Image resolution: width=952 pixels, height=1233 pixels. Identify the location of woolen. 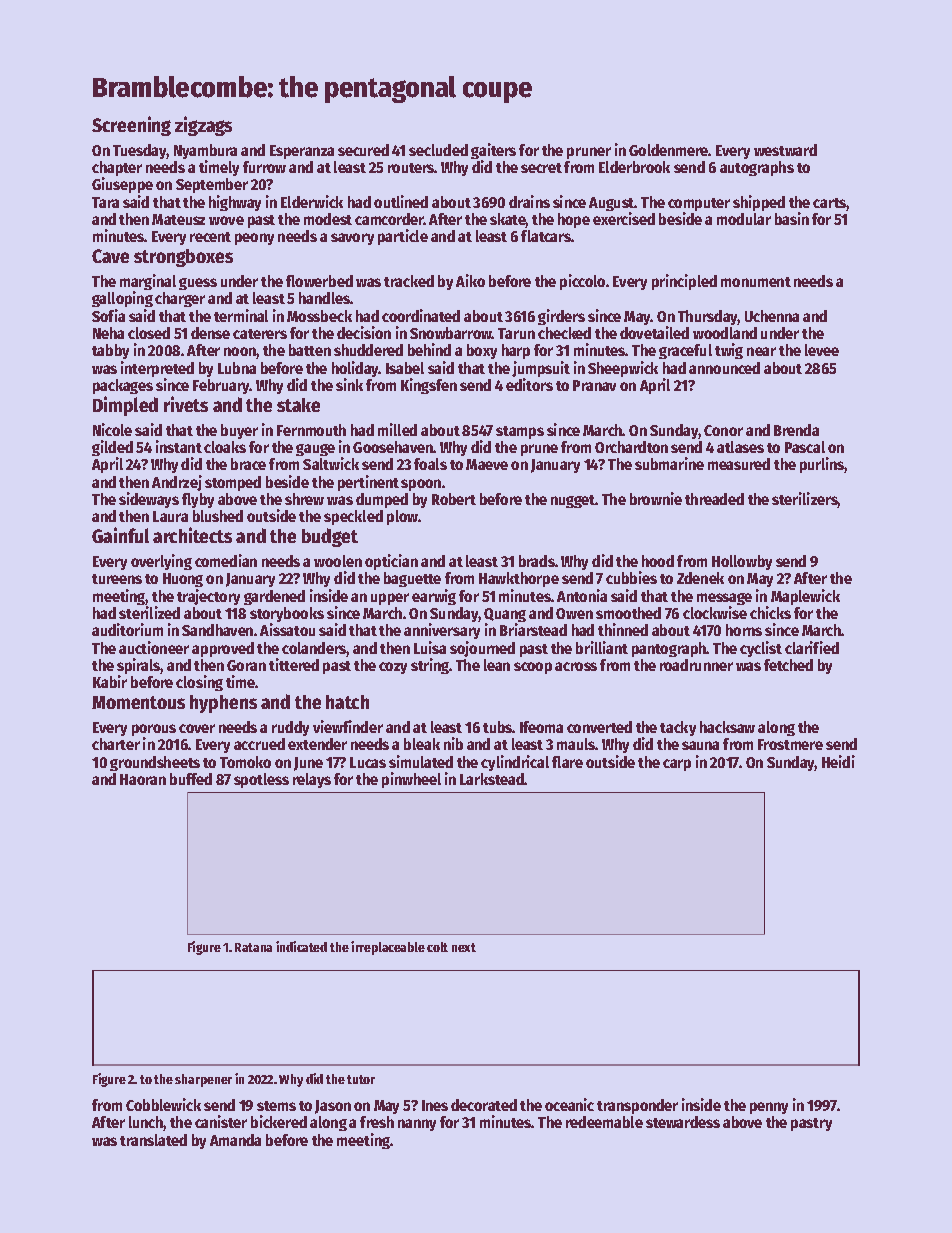
(338, 561).
